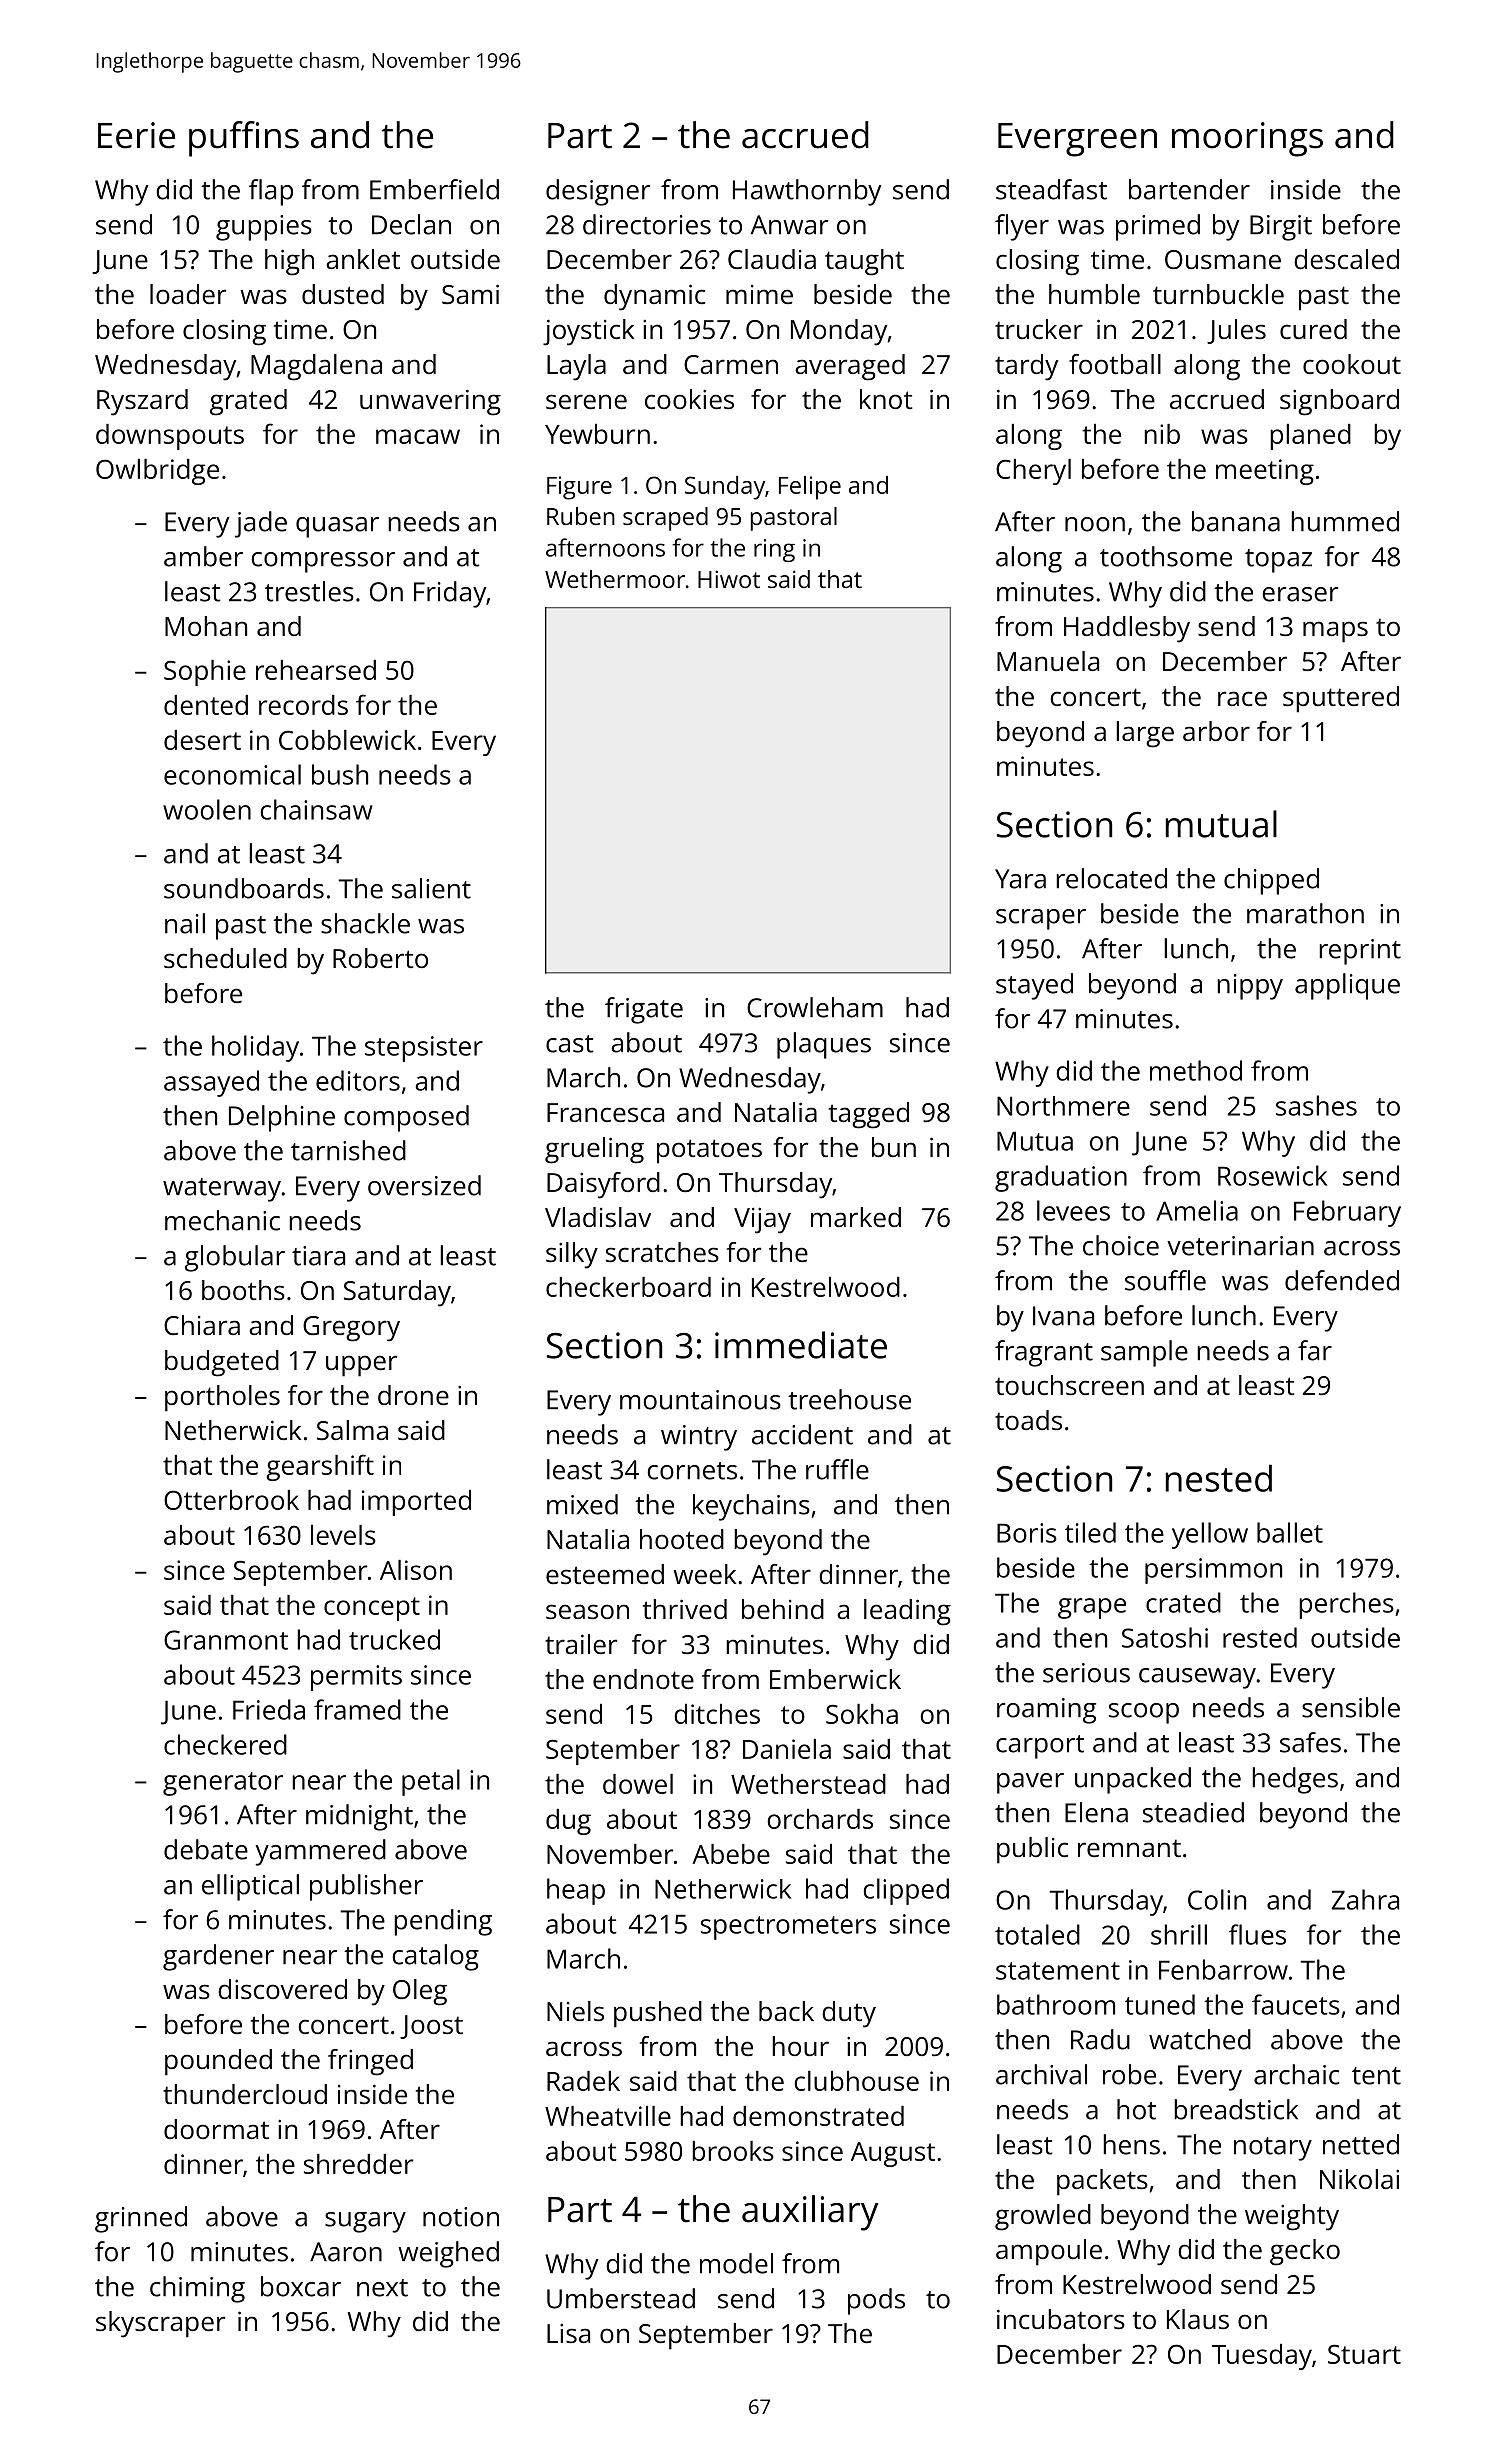 The width and height of the screenshot is (1496, 2464). Describe the element at coordinates (807, 192) in the screenshot. I see `Hawthornby` at that location.
